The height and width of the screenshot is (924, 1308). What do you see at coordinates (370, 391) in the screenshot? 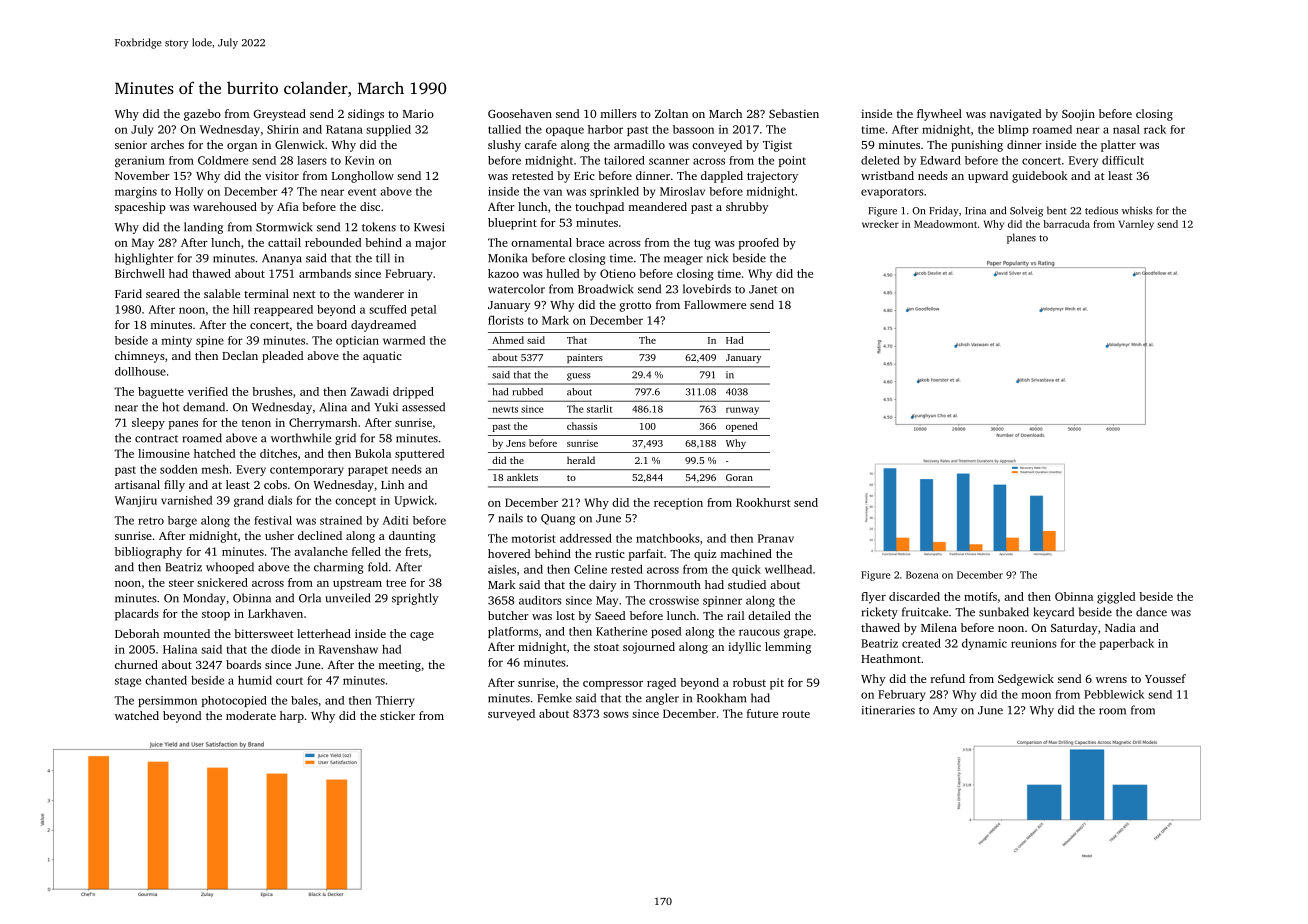
I see `Zawadi` at bounding box center [370, 391].
